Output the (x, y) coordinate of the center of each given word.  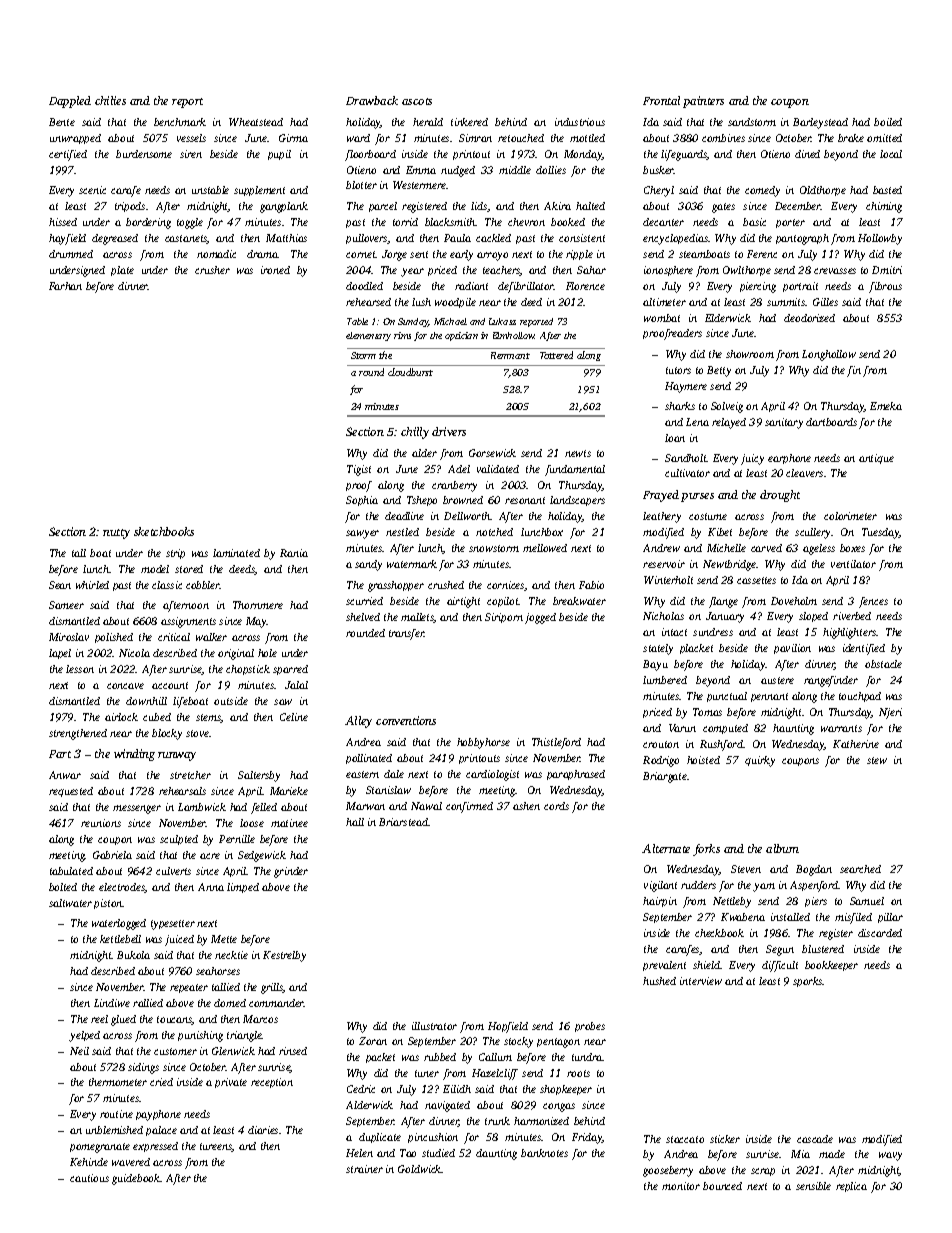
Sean (60, 585)
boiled (888, 122)
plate (122, 271)
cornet (361, 254)
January (725, 617)
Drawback (372, 100)
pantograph (802, 239)
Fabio (591, 585)
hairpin (660, 902)
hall (355, 822)
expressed (155, 1147)
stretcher (190, 775)
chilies (110, 100)
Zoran (373, 1041)
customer (175, 1051)
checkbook (719, 933)
